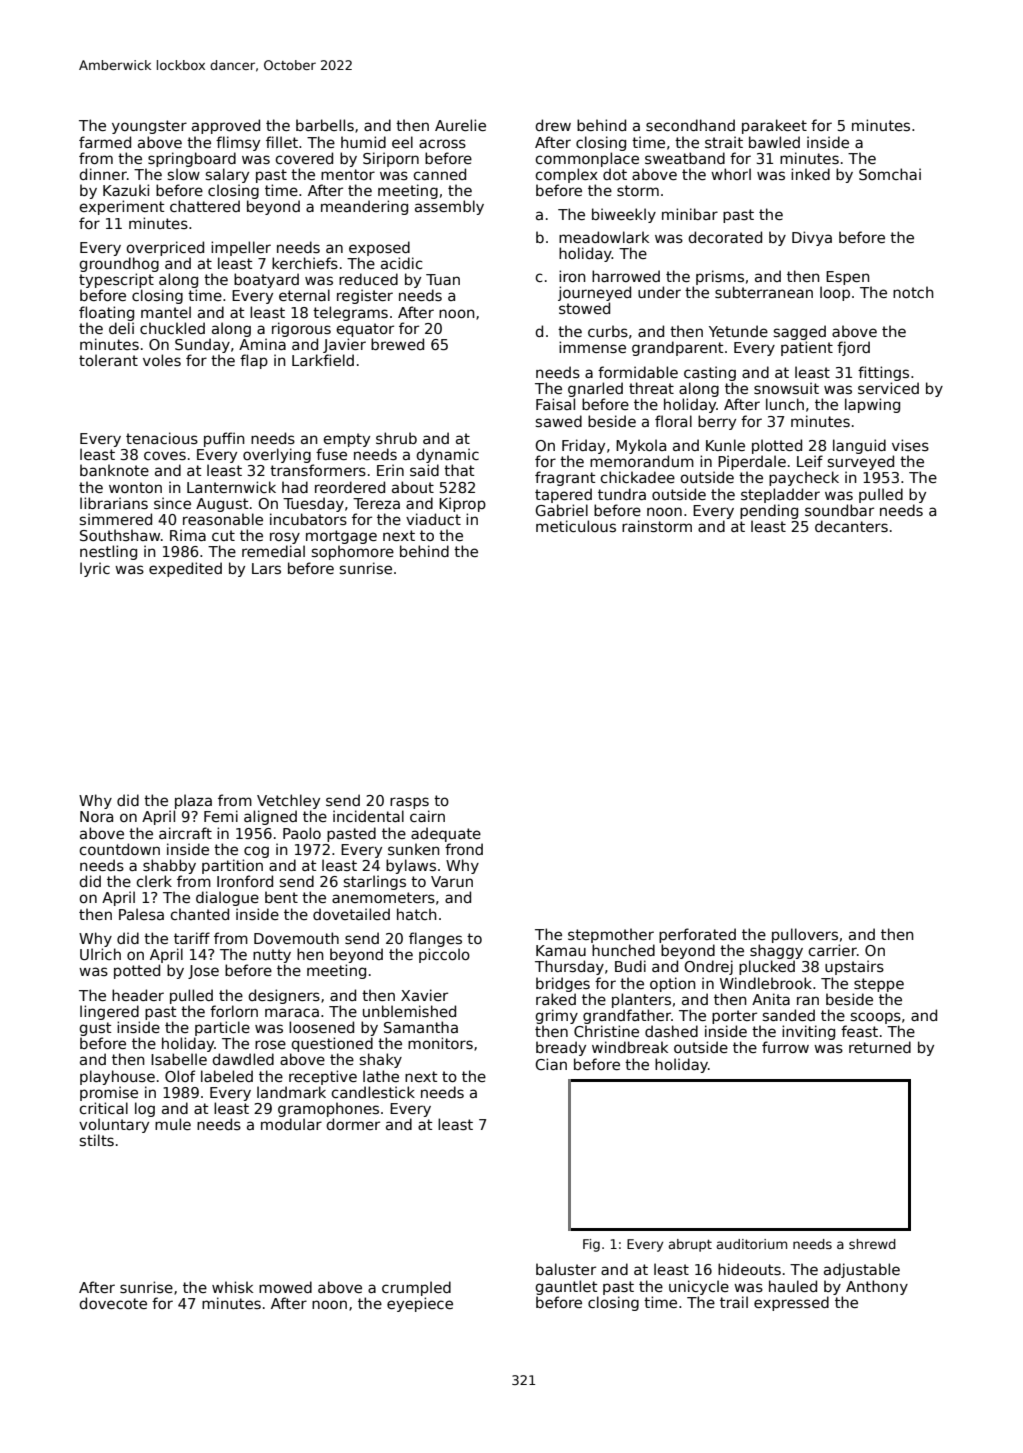 Image resolution: width=1023 pixels, height=1453 pixels. Describe the element at coordinates (690, 125) in the document. I see `secondhand` at that location.
